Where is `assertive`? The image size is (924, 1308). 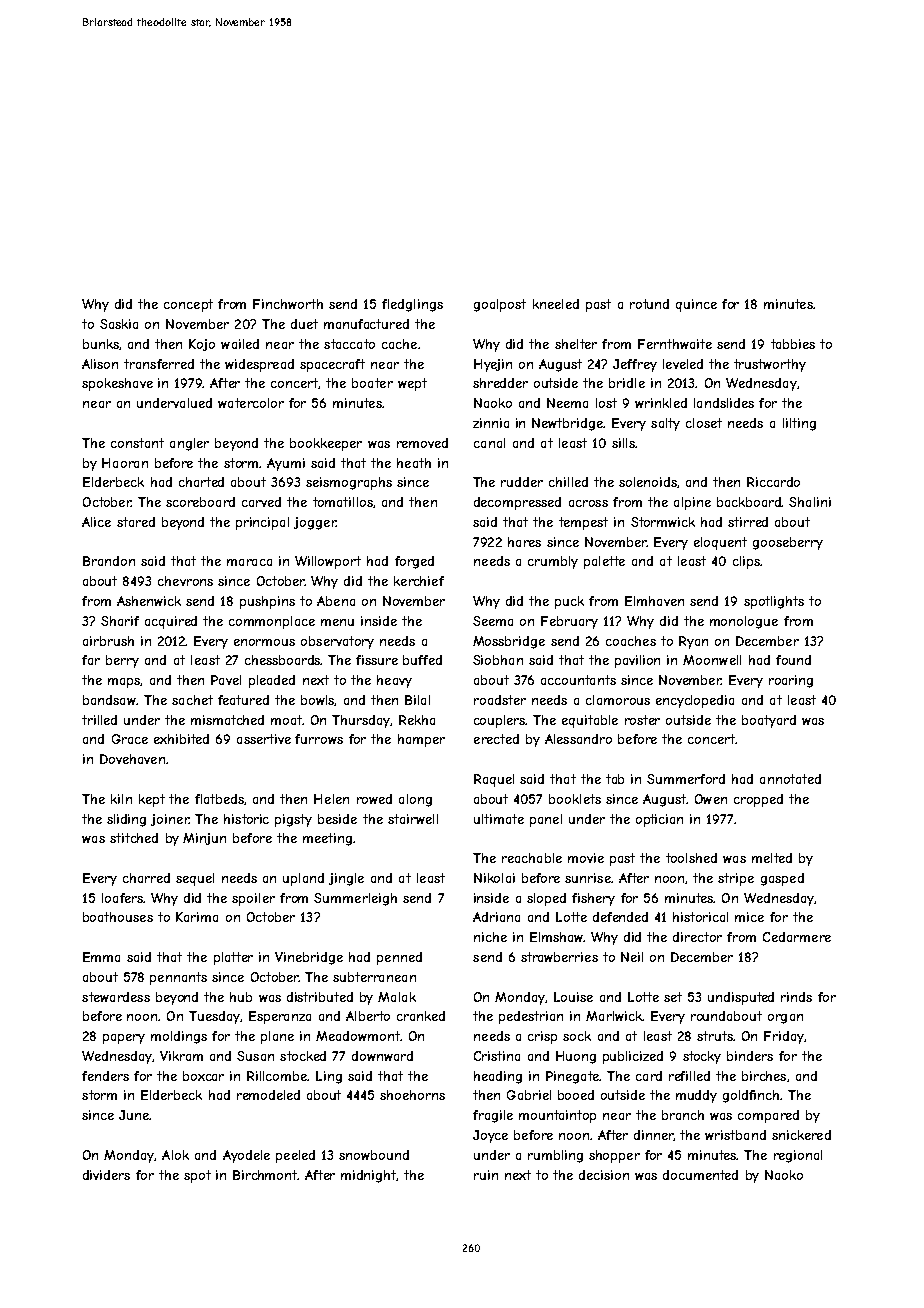
assertive is located at coordinates (264, 739).
